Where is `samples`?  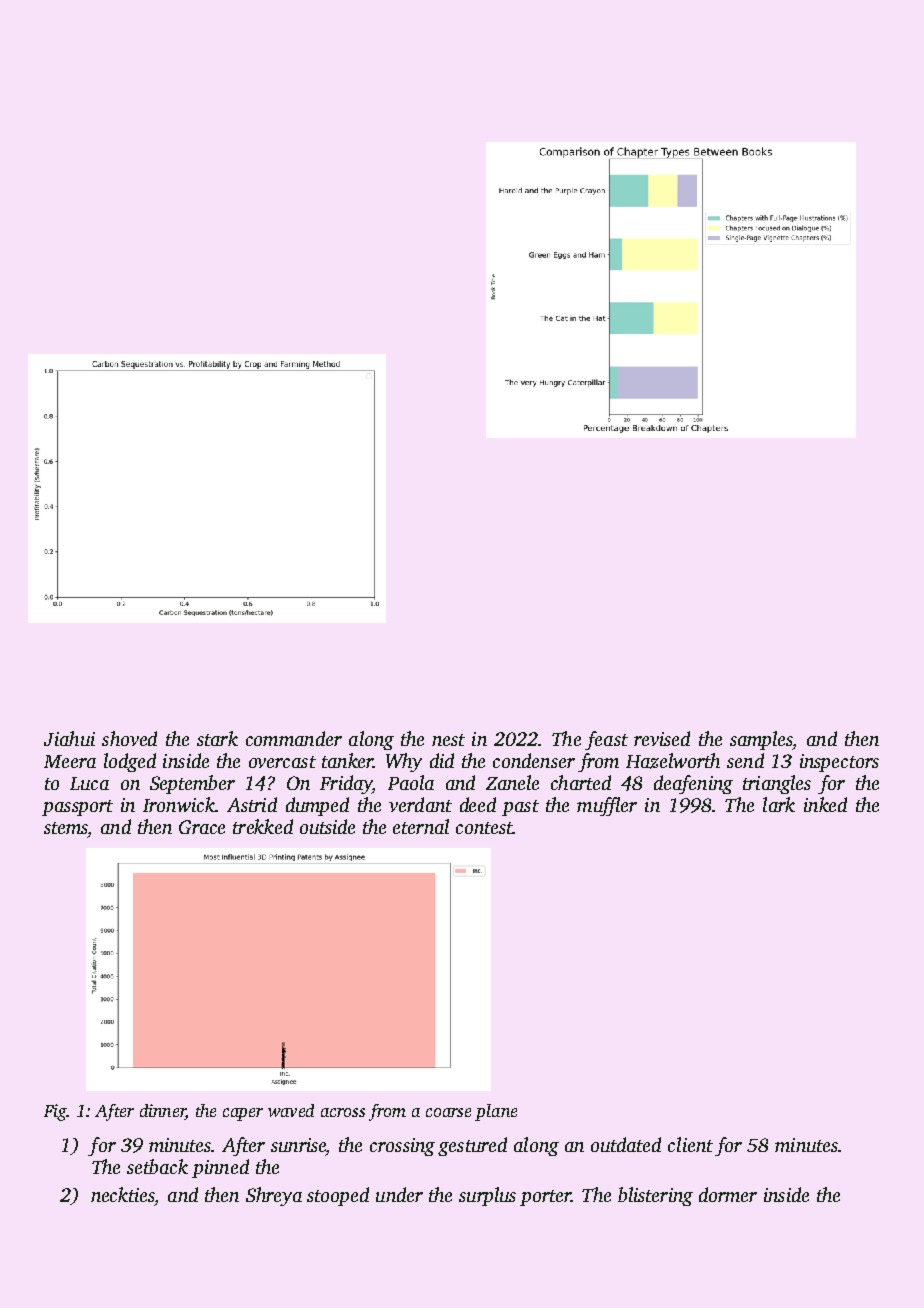
samples is located at coordinates (761, 740).
